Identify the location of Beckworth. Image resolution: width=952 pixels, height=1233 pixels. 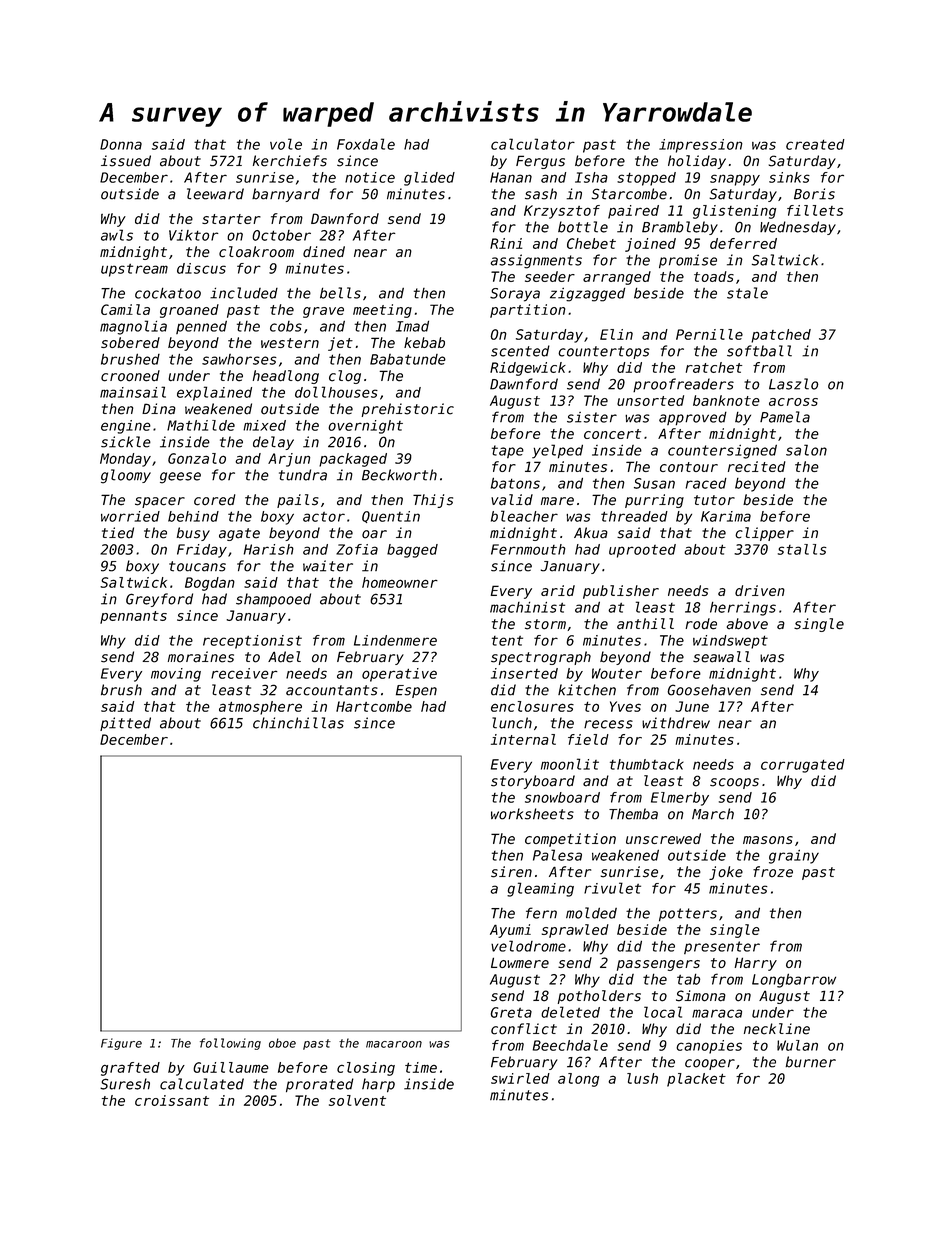
(399, 475).
